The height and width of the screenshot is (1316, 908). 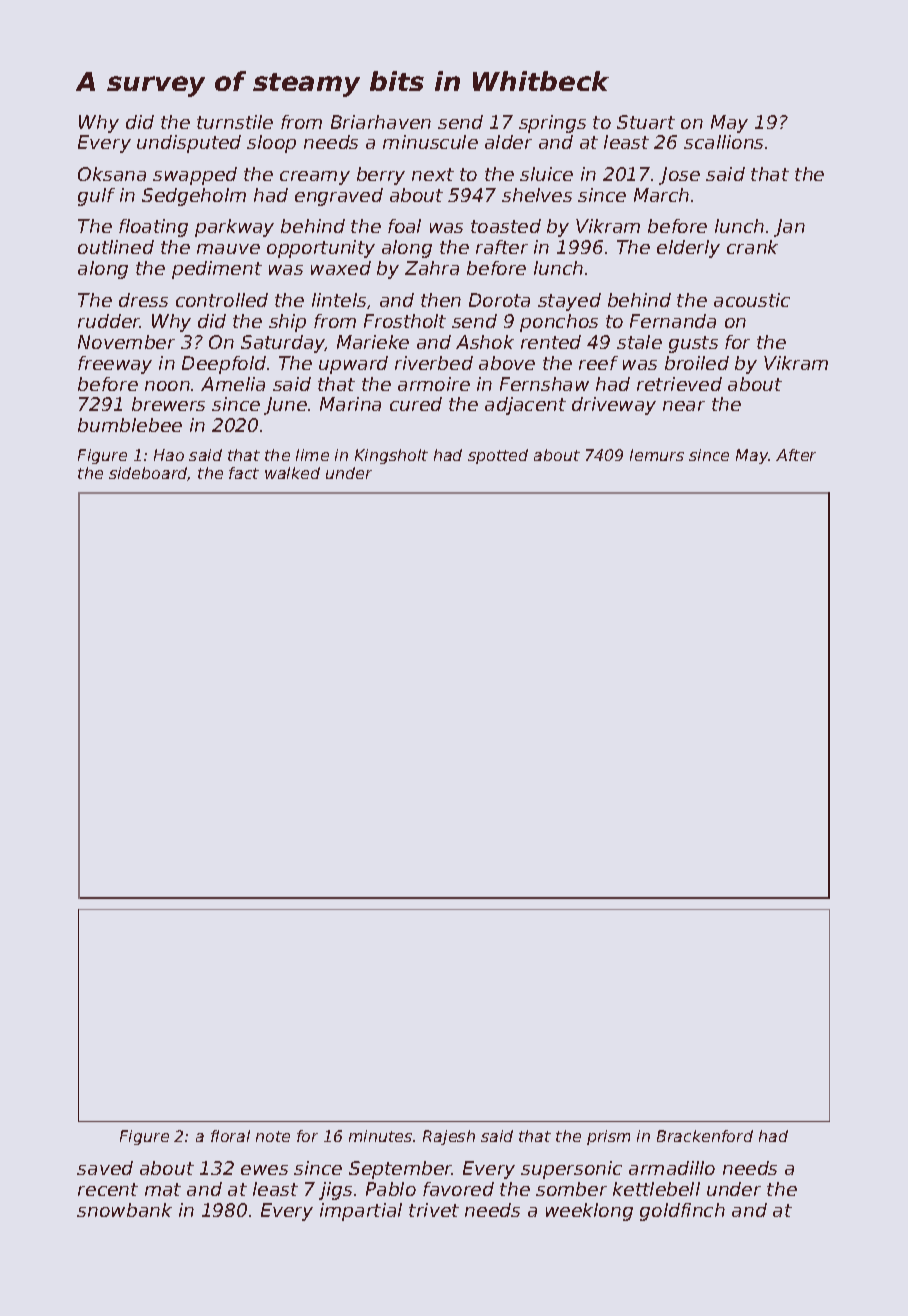 What do you see at coordinates (498, 456) in the screenshot?
I see `spotted` at bounding box center [498, 456].
